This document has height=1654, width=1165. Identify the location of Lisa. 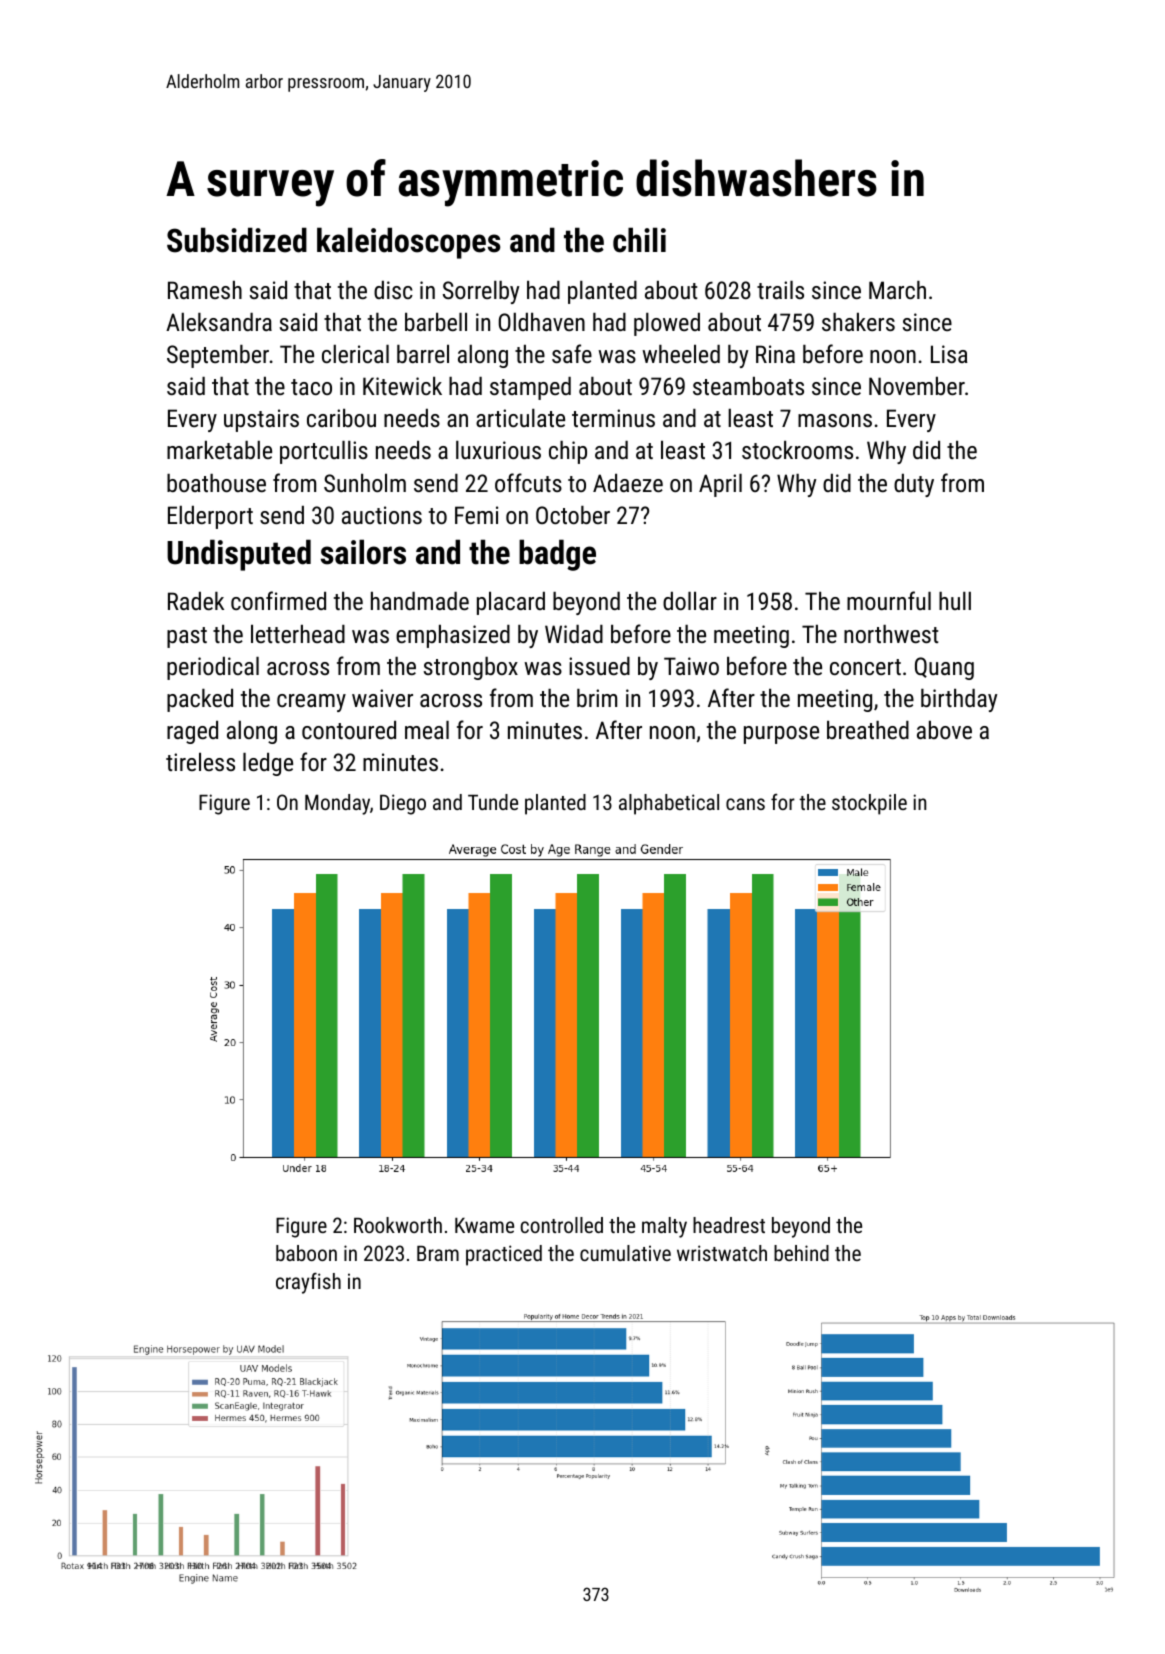
(949, 354).
